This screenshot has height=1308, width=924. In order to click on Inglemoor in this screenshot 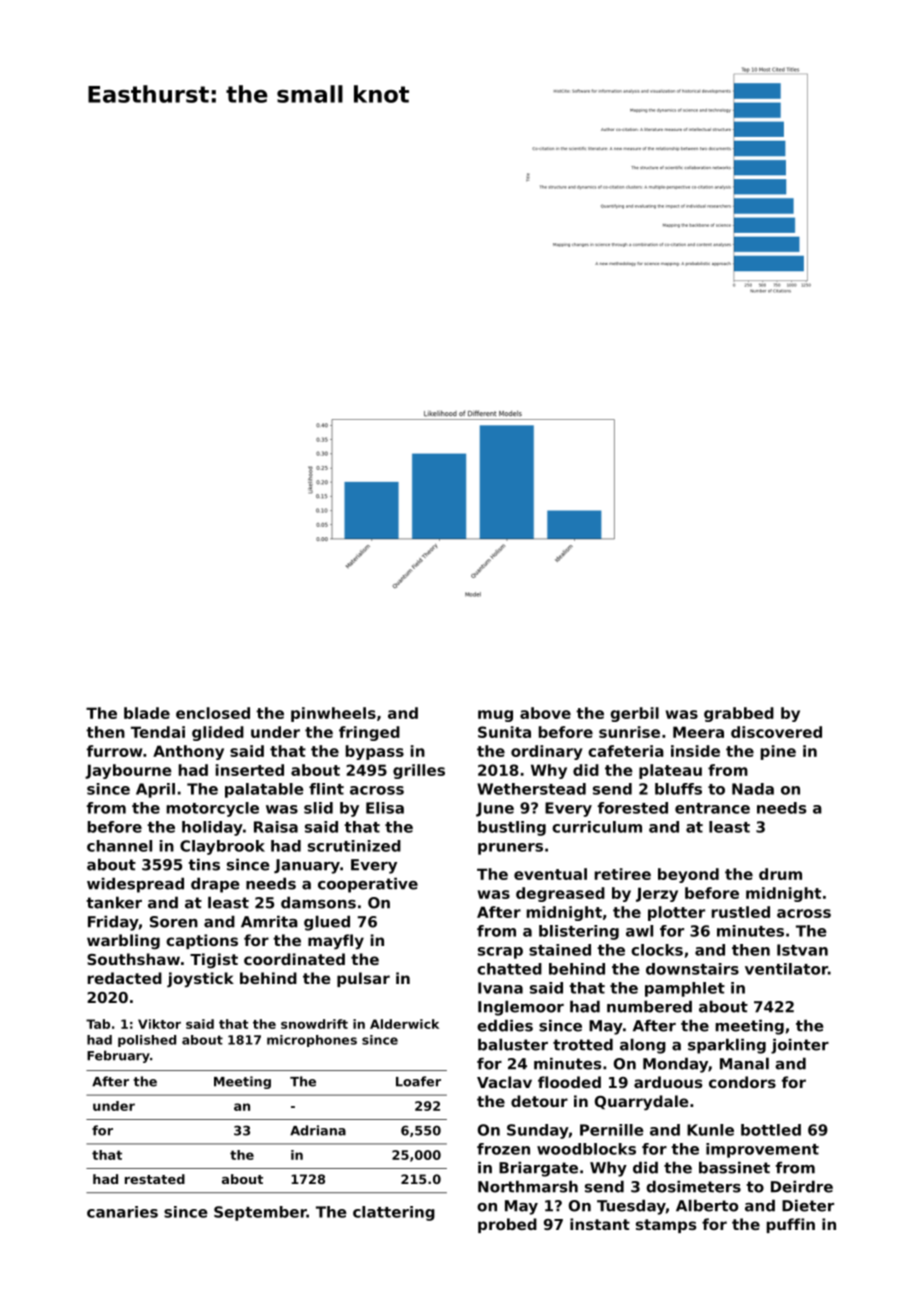, I will do `click(521, 1008)`.
